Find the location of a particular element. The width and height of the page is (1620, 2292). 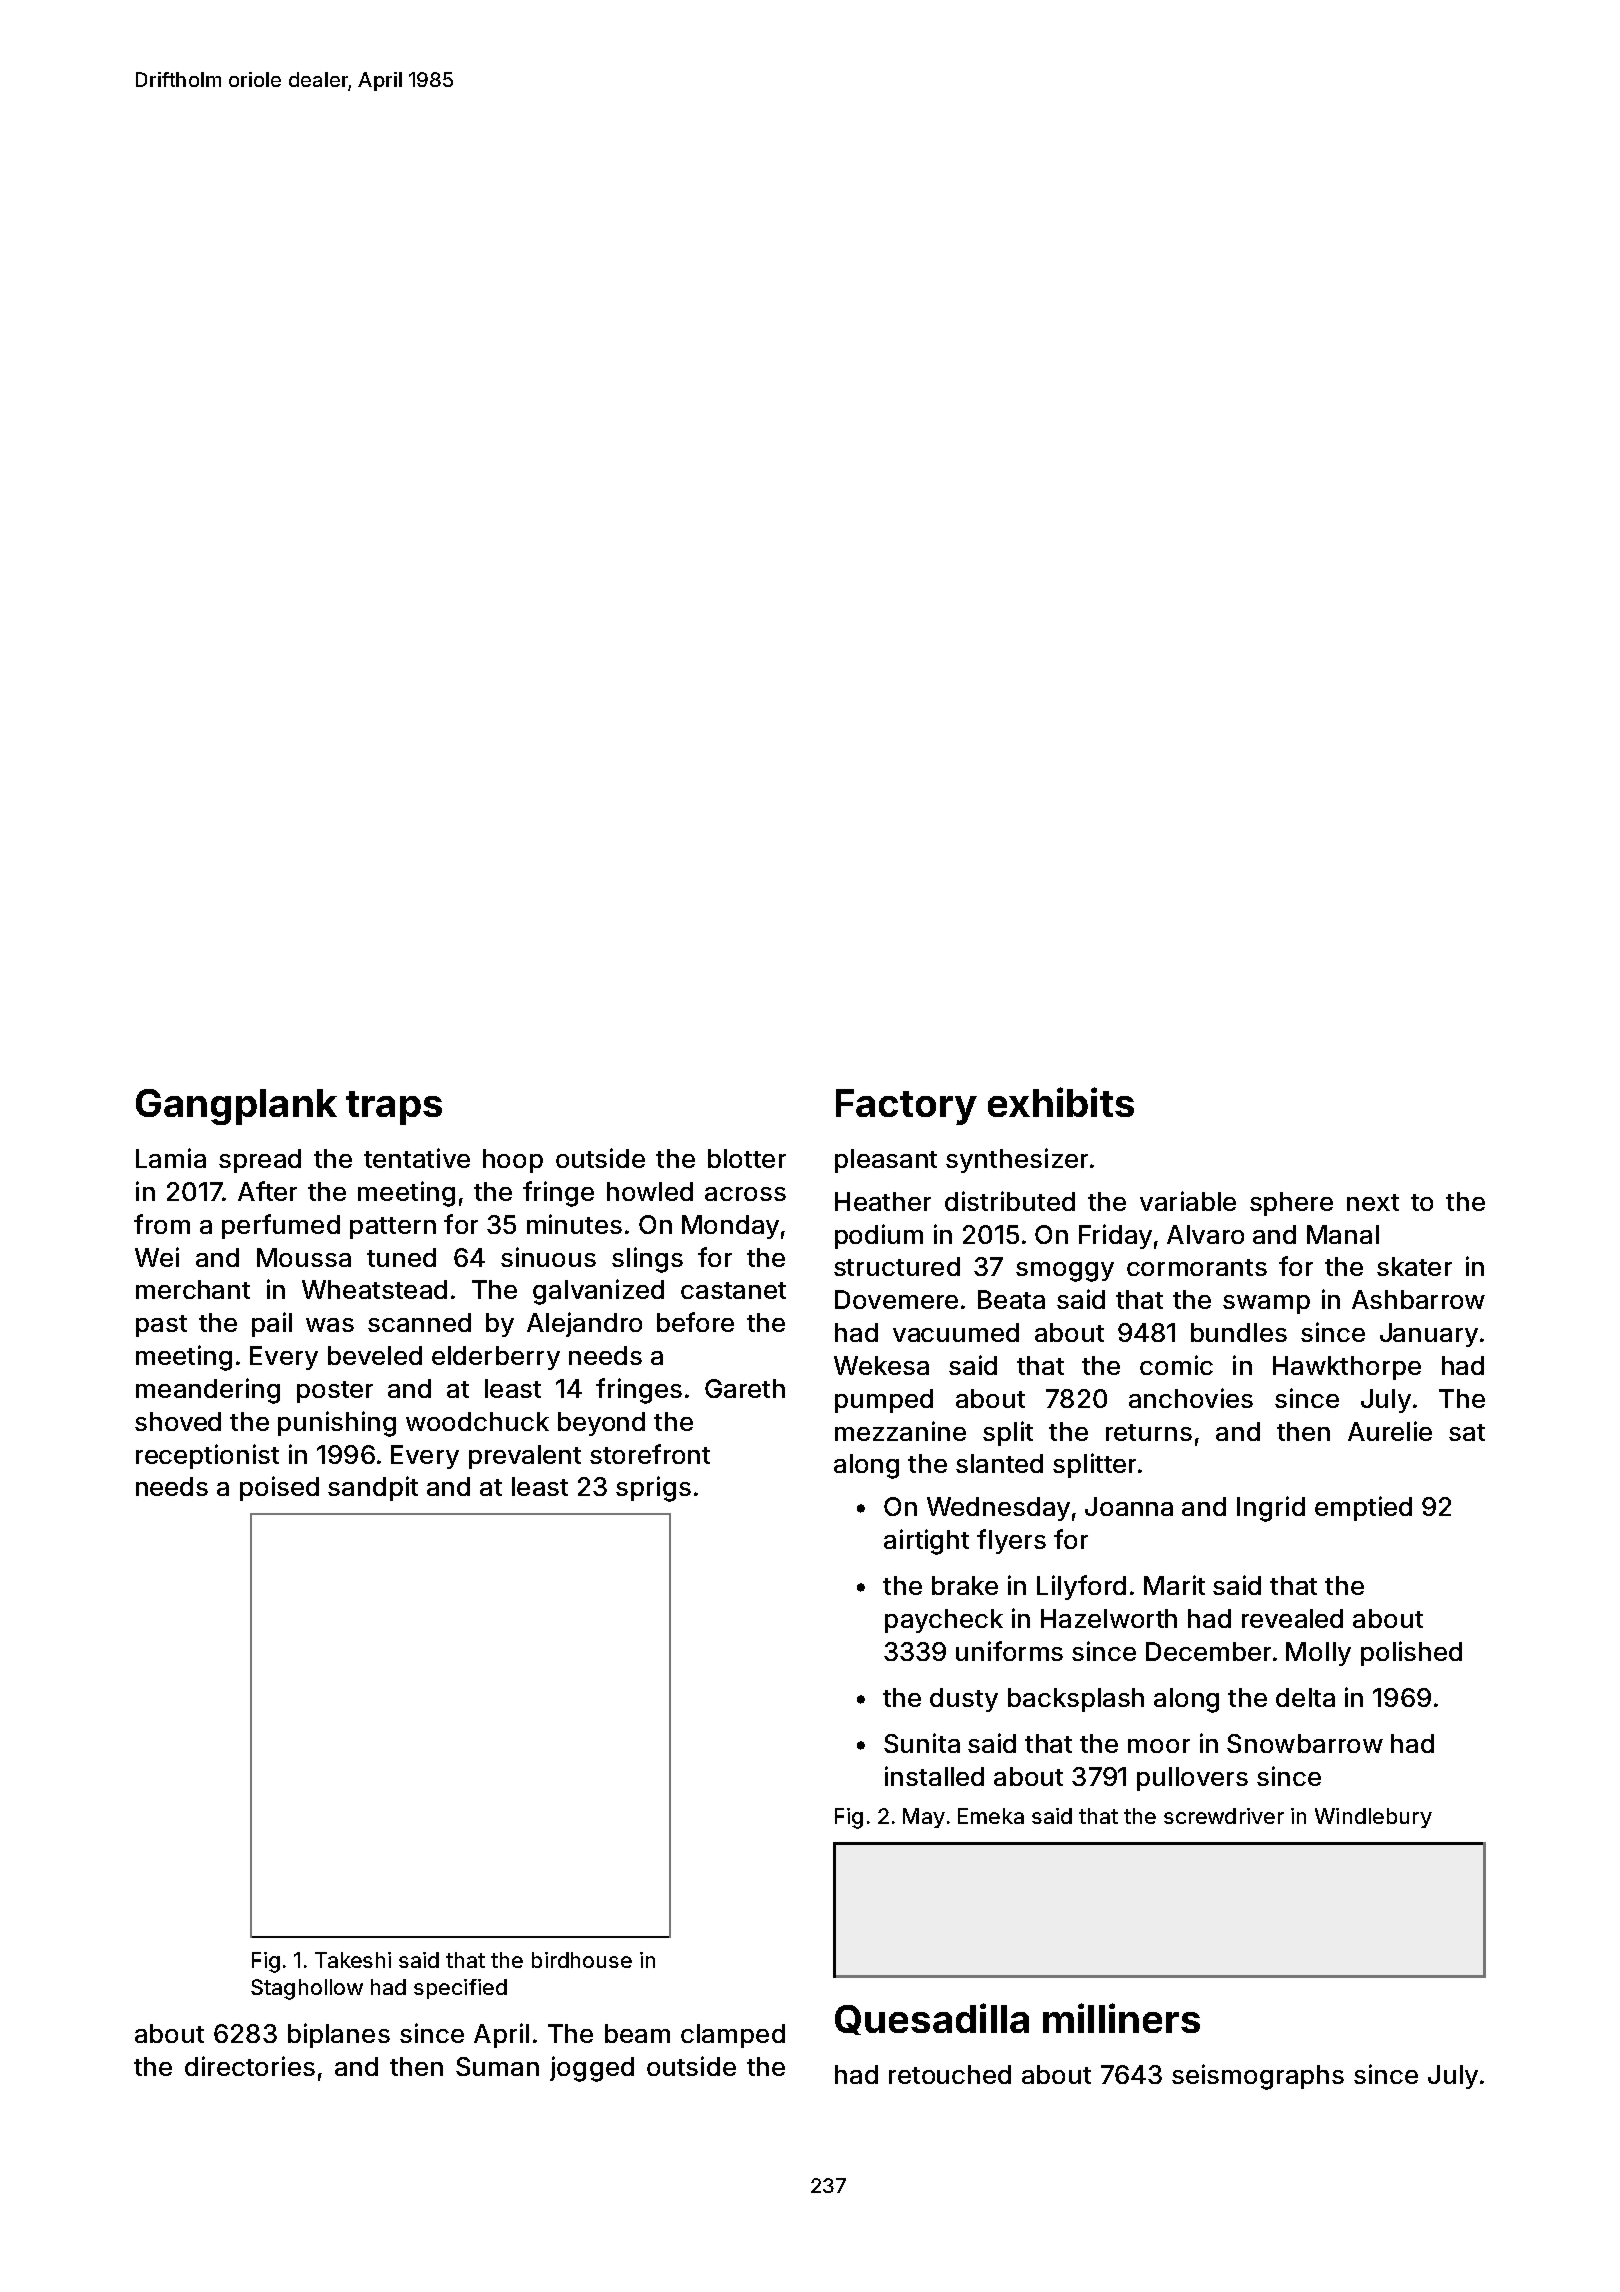

traps is located at coordinates (394, 1108).
